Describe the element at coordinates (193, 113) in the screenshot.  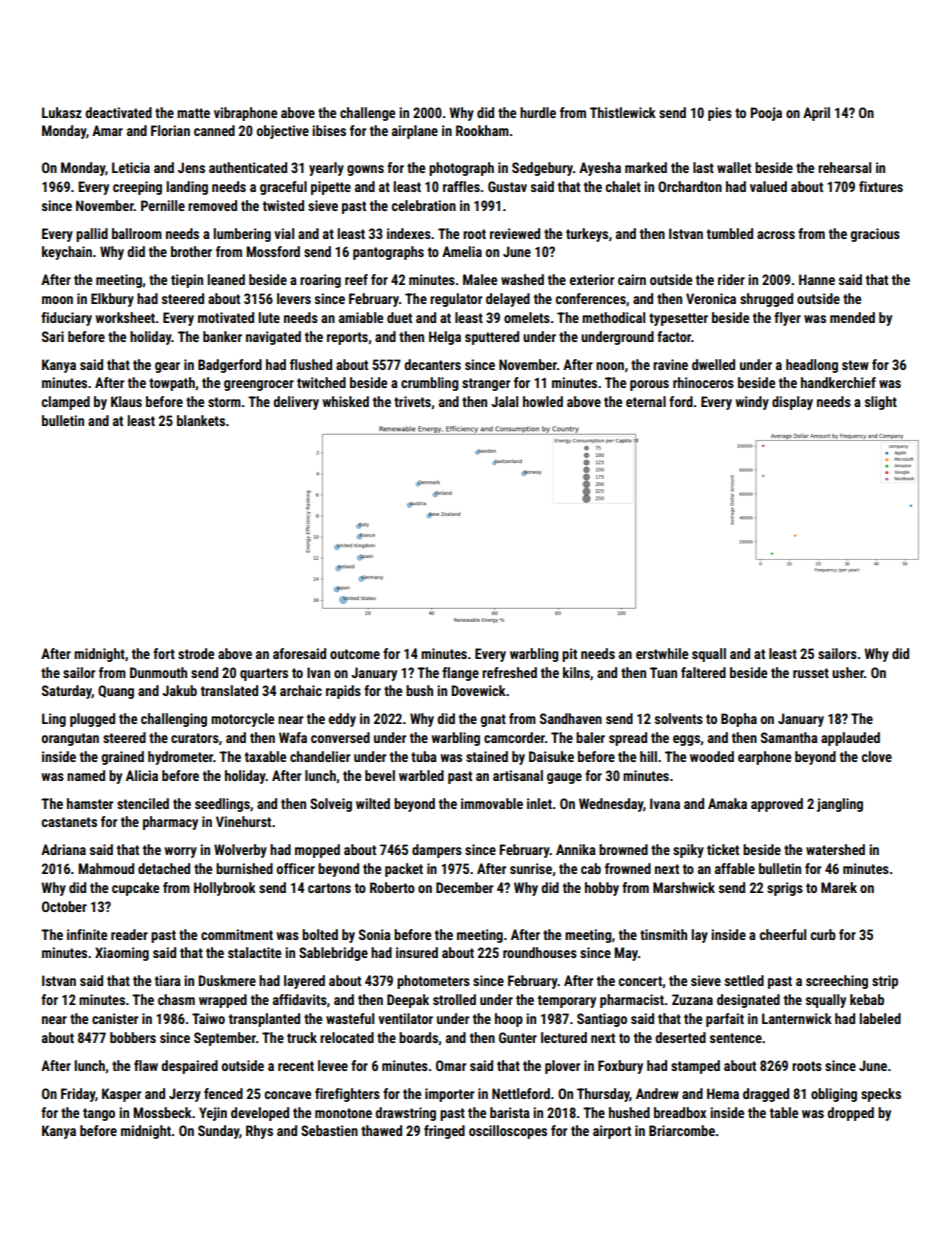
I see `matte` at that location.
